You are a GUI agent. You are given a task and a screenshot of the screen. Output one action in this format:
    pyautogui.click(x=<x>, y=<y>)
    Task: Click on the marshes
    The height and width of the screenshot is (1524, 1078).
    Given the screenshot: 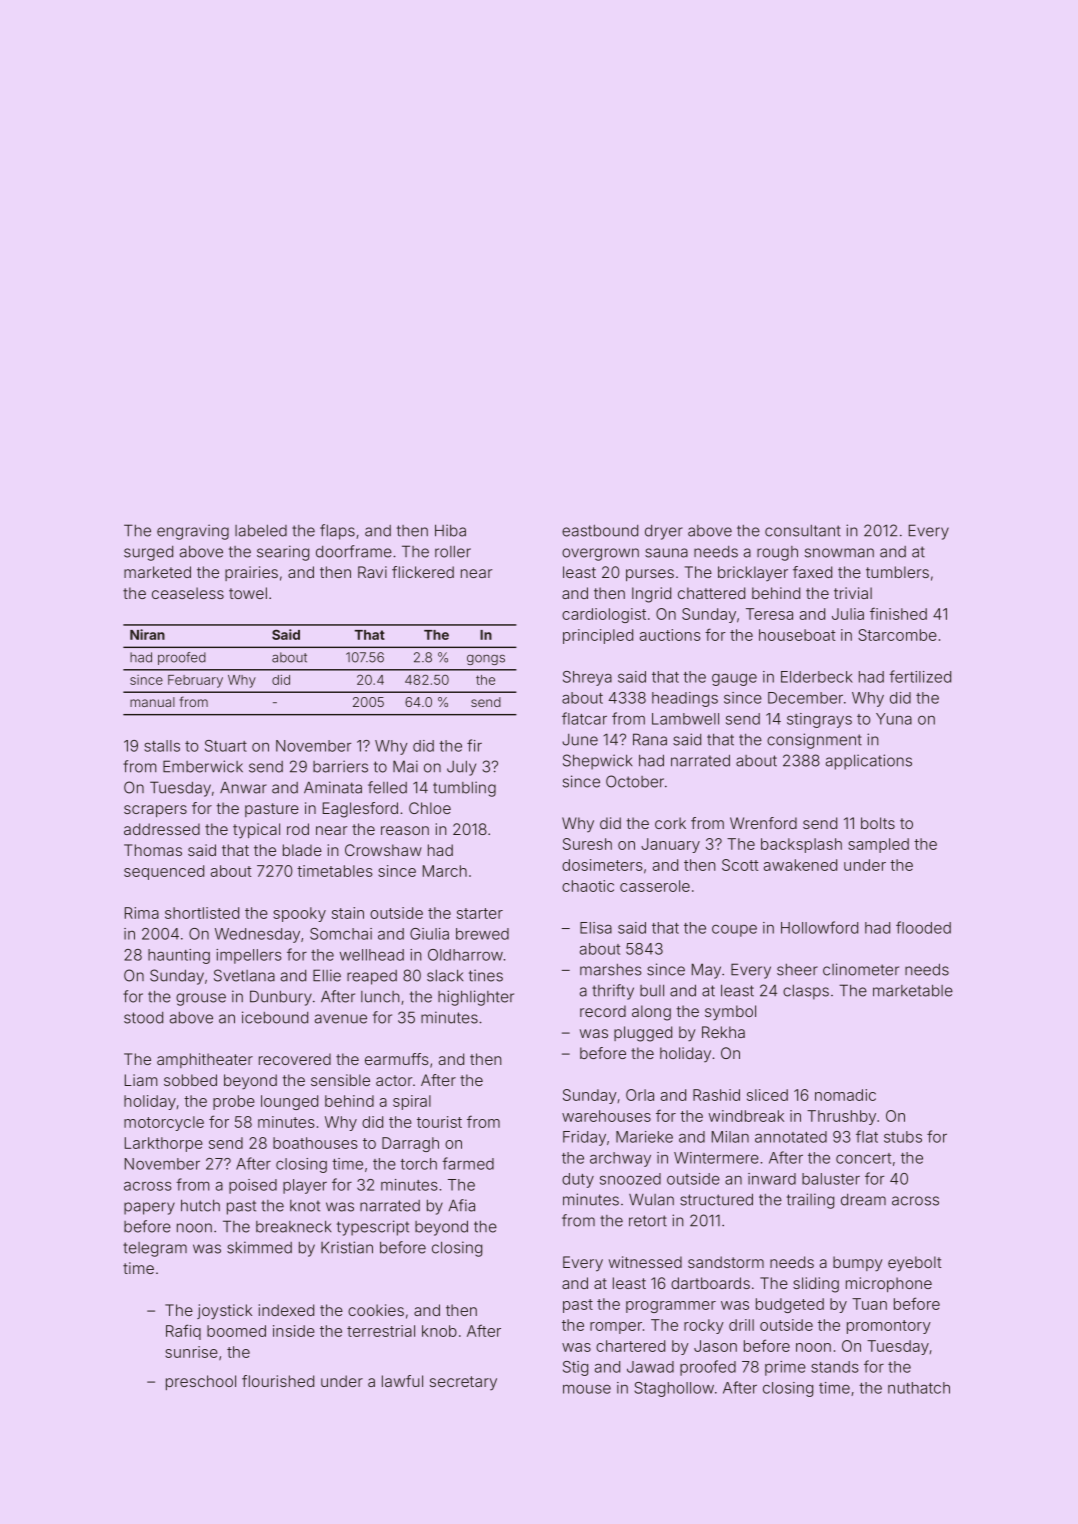 What is the action you would take?
    pyautogui.click(x=611, y=970)
